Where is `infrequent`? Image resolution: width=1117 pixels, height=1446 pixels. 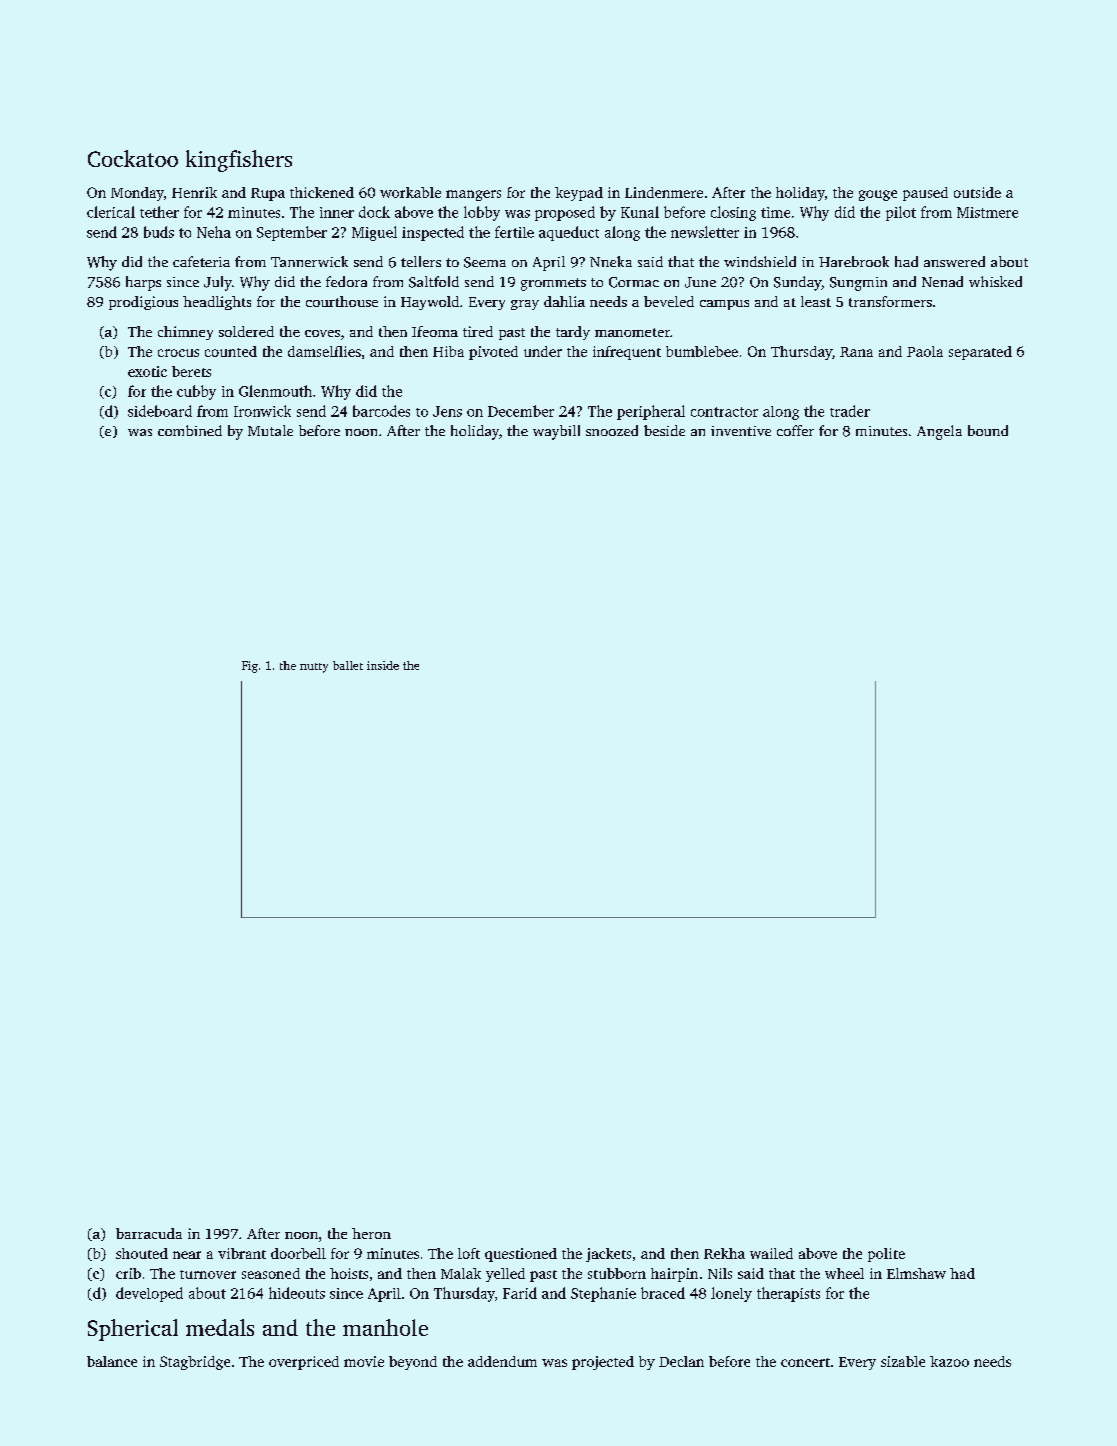 infrequent is located at coordinates (627, 353).
